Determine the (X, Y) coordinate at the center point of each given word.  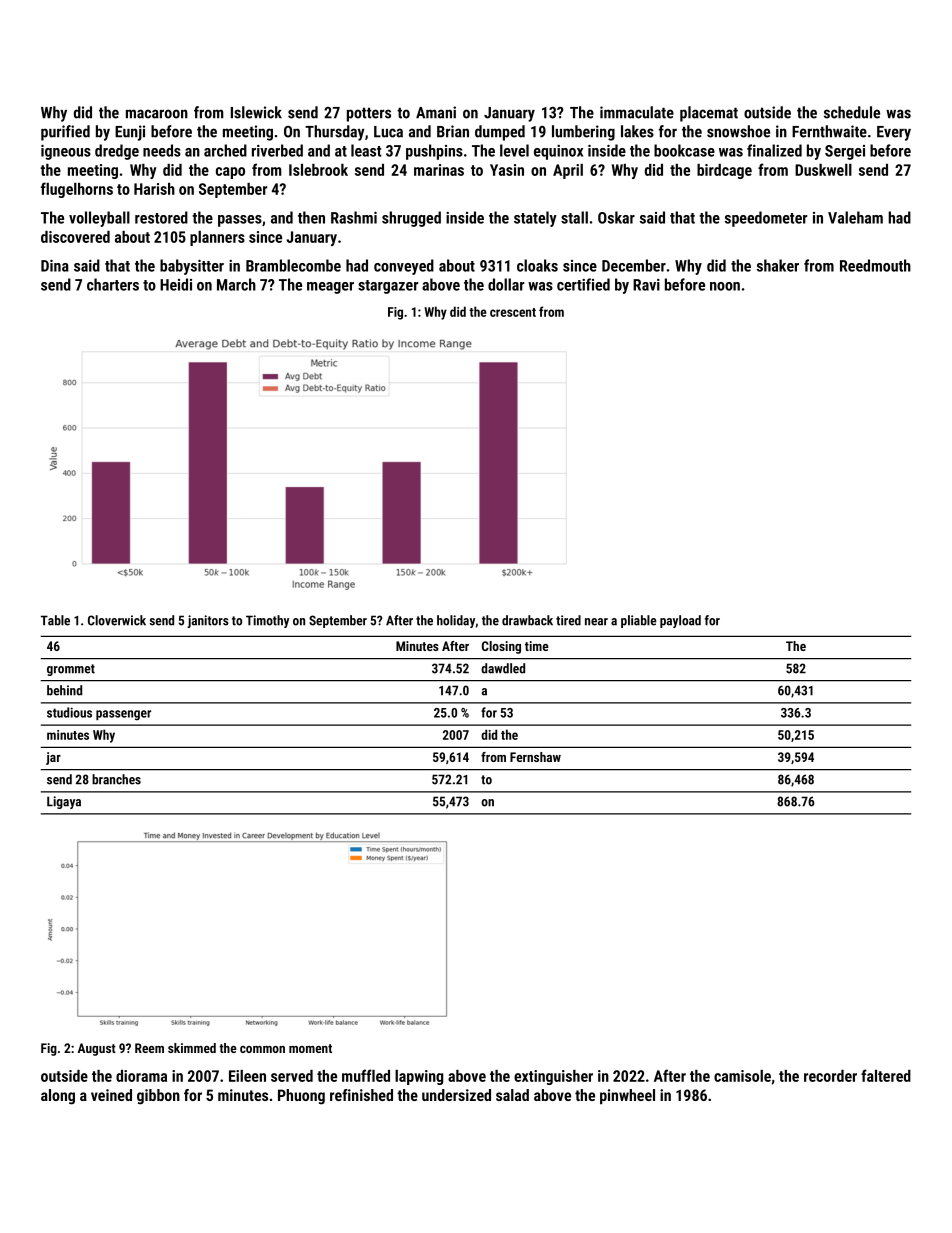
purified (65, 133)
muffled (366, 1075)
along (58, 1097)
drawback (527, 620)
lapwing (419, 1077)
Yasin (507, 170)
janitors (208, 621)
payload (680, 621)
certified (583, 284)
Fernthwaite (829, 131)
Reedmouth (875, 265)
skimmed (192, 1048)
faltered (886, 1075)
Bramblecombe (293, 265)
